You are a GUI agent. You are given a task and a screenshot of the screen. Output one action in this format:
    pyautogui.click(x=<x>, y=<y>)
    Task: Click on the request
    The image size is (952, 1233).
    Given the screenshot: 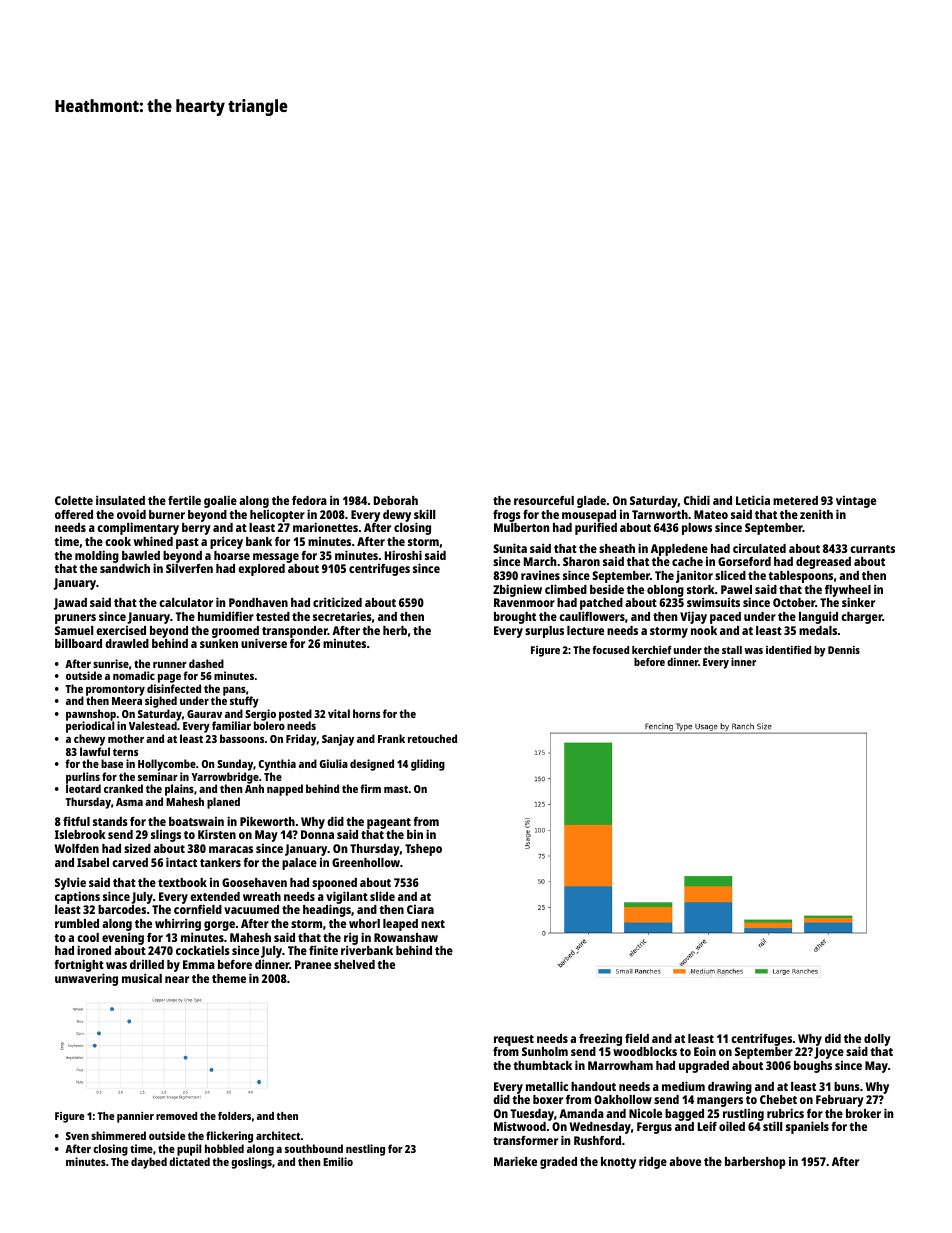 What is the action you would take?
    pyautogui.click(x=514, y=1040)
